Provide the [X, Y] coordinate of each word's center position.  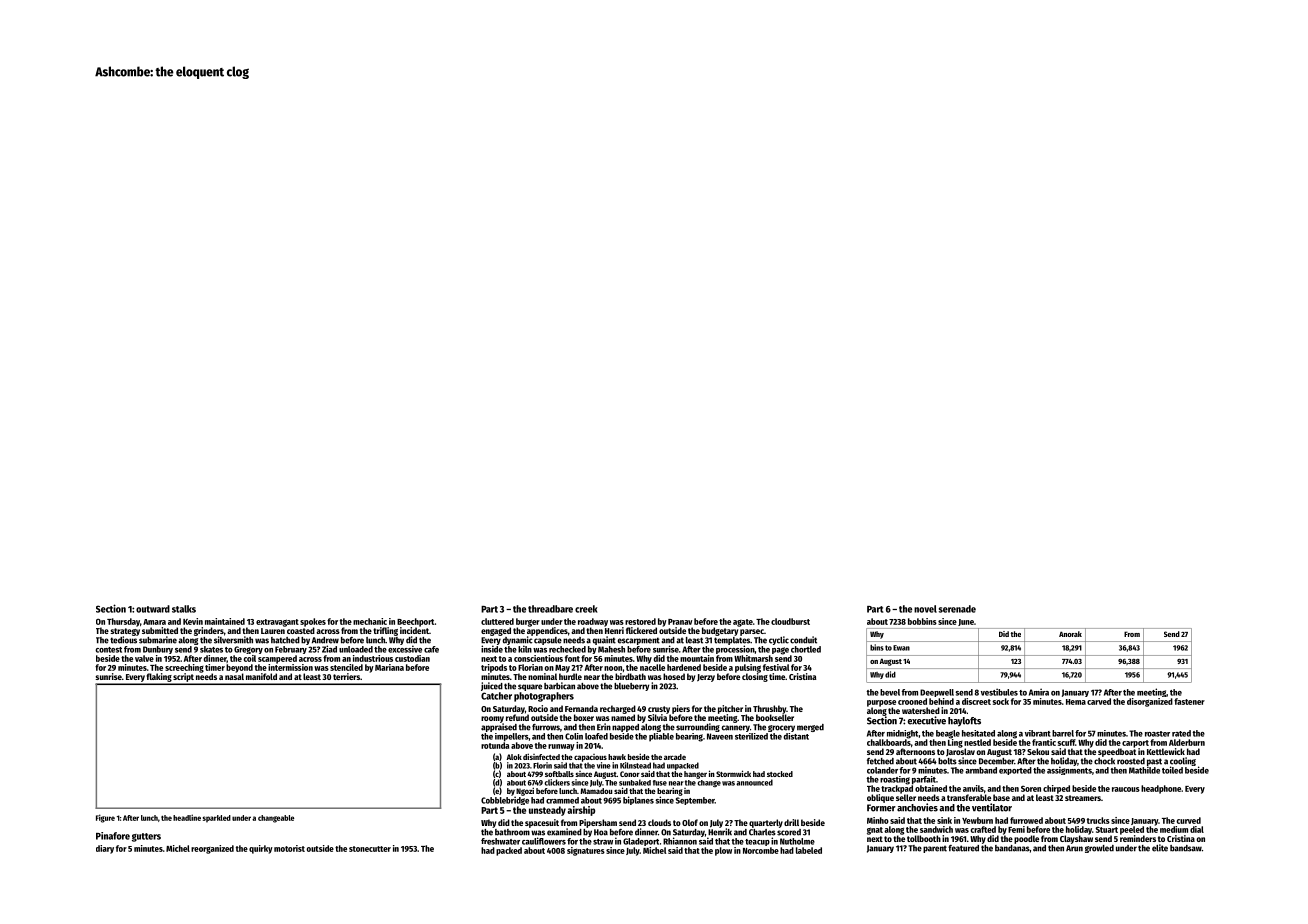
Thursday [123, 622]
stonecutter [370, 849]
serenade [957, 609]
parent [935, 849]
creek [586, 609]
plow [723, 851]
